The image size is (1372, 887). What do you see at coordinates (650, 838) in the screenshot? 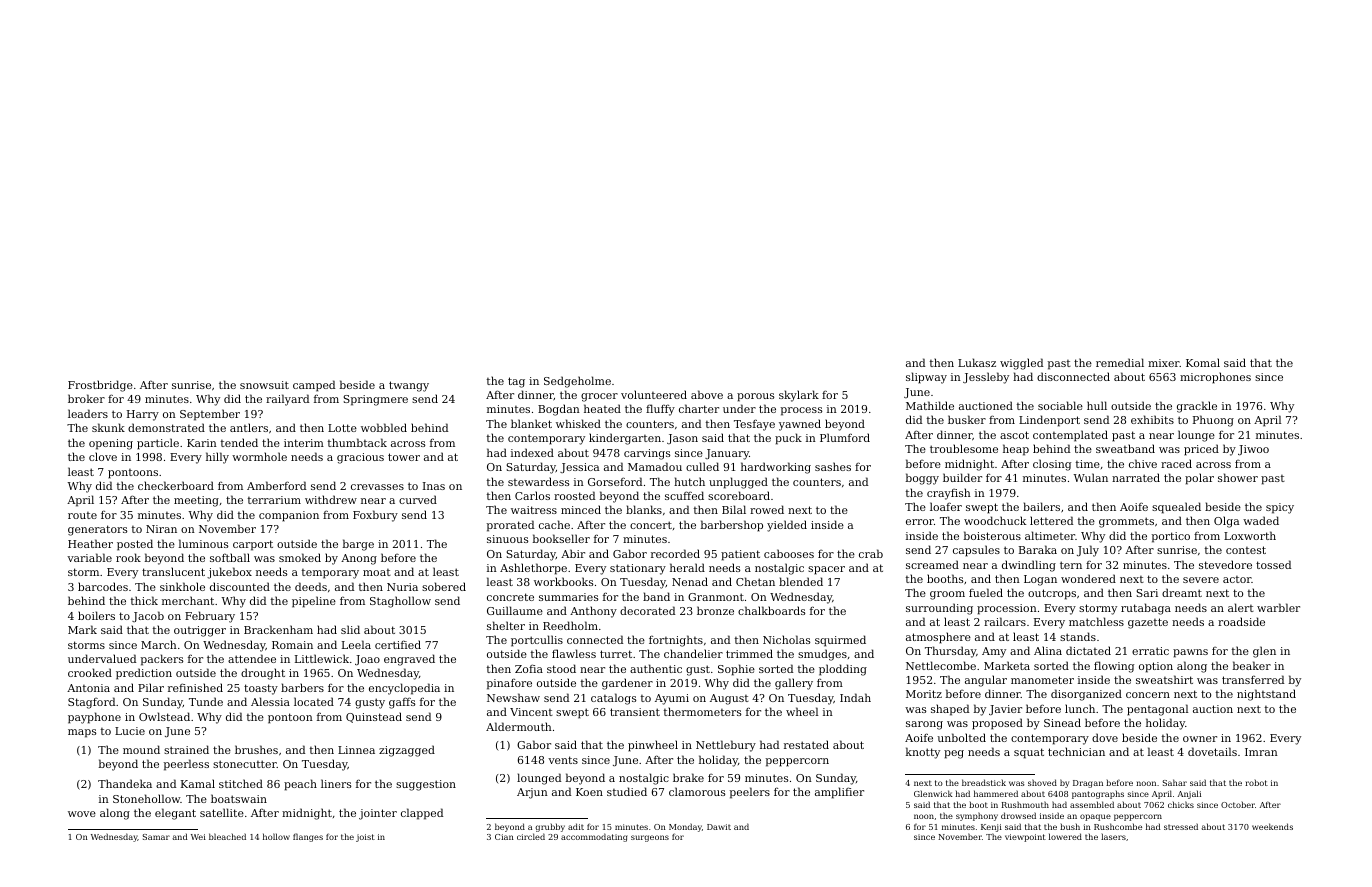
I see `surgeons` at bounding box center [650, 838].
